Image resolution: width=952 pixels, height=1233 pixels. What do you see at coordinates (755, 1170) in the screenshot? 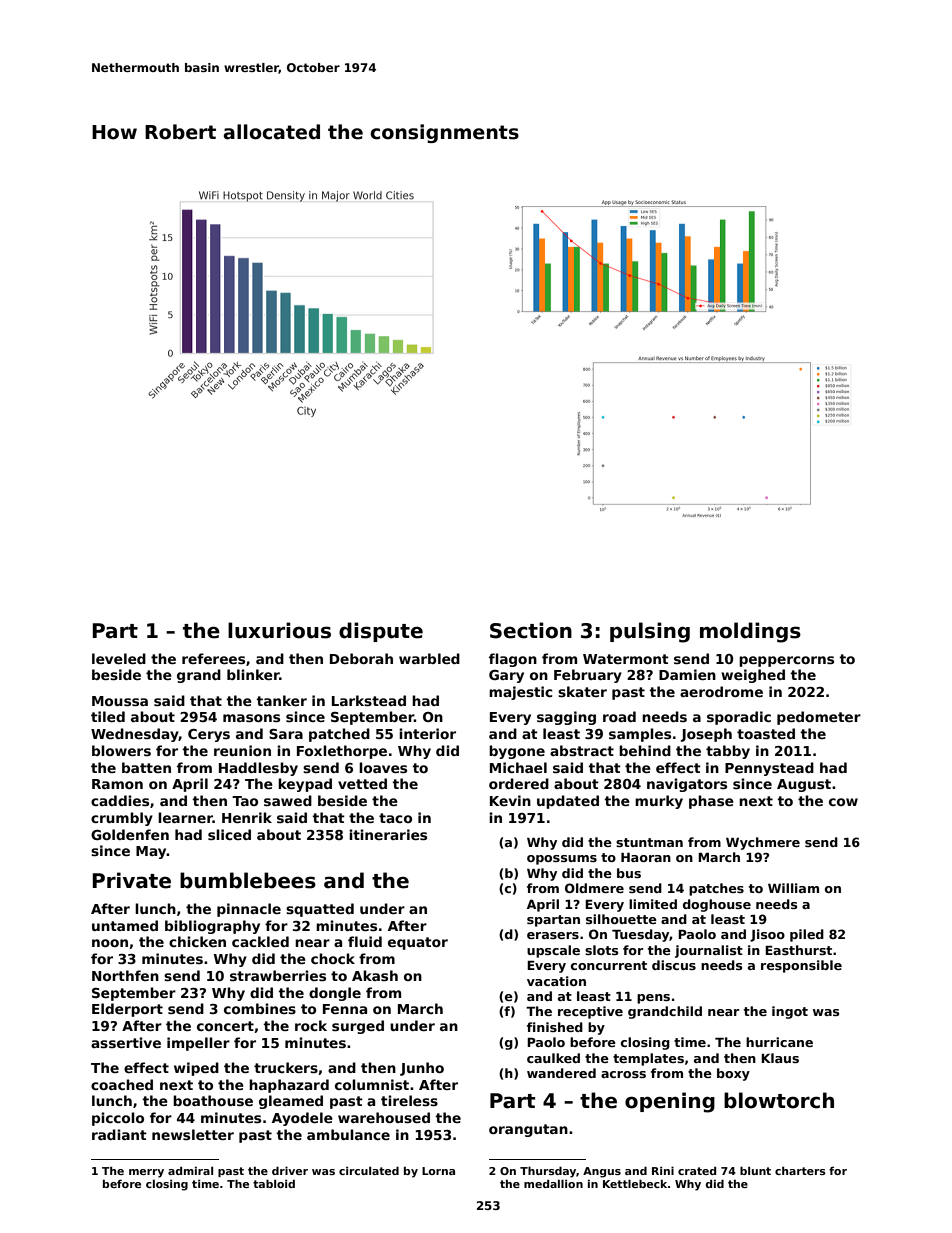
I see `blunt` at bounding box center [755, 1170].
